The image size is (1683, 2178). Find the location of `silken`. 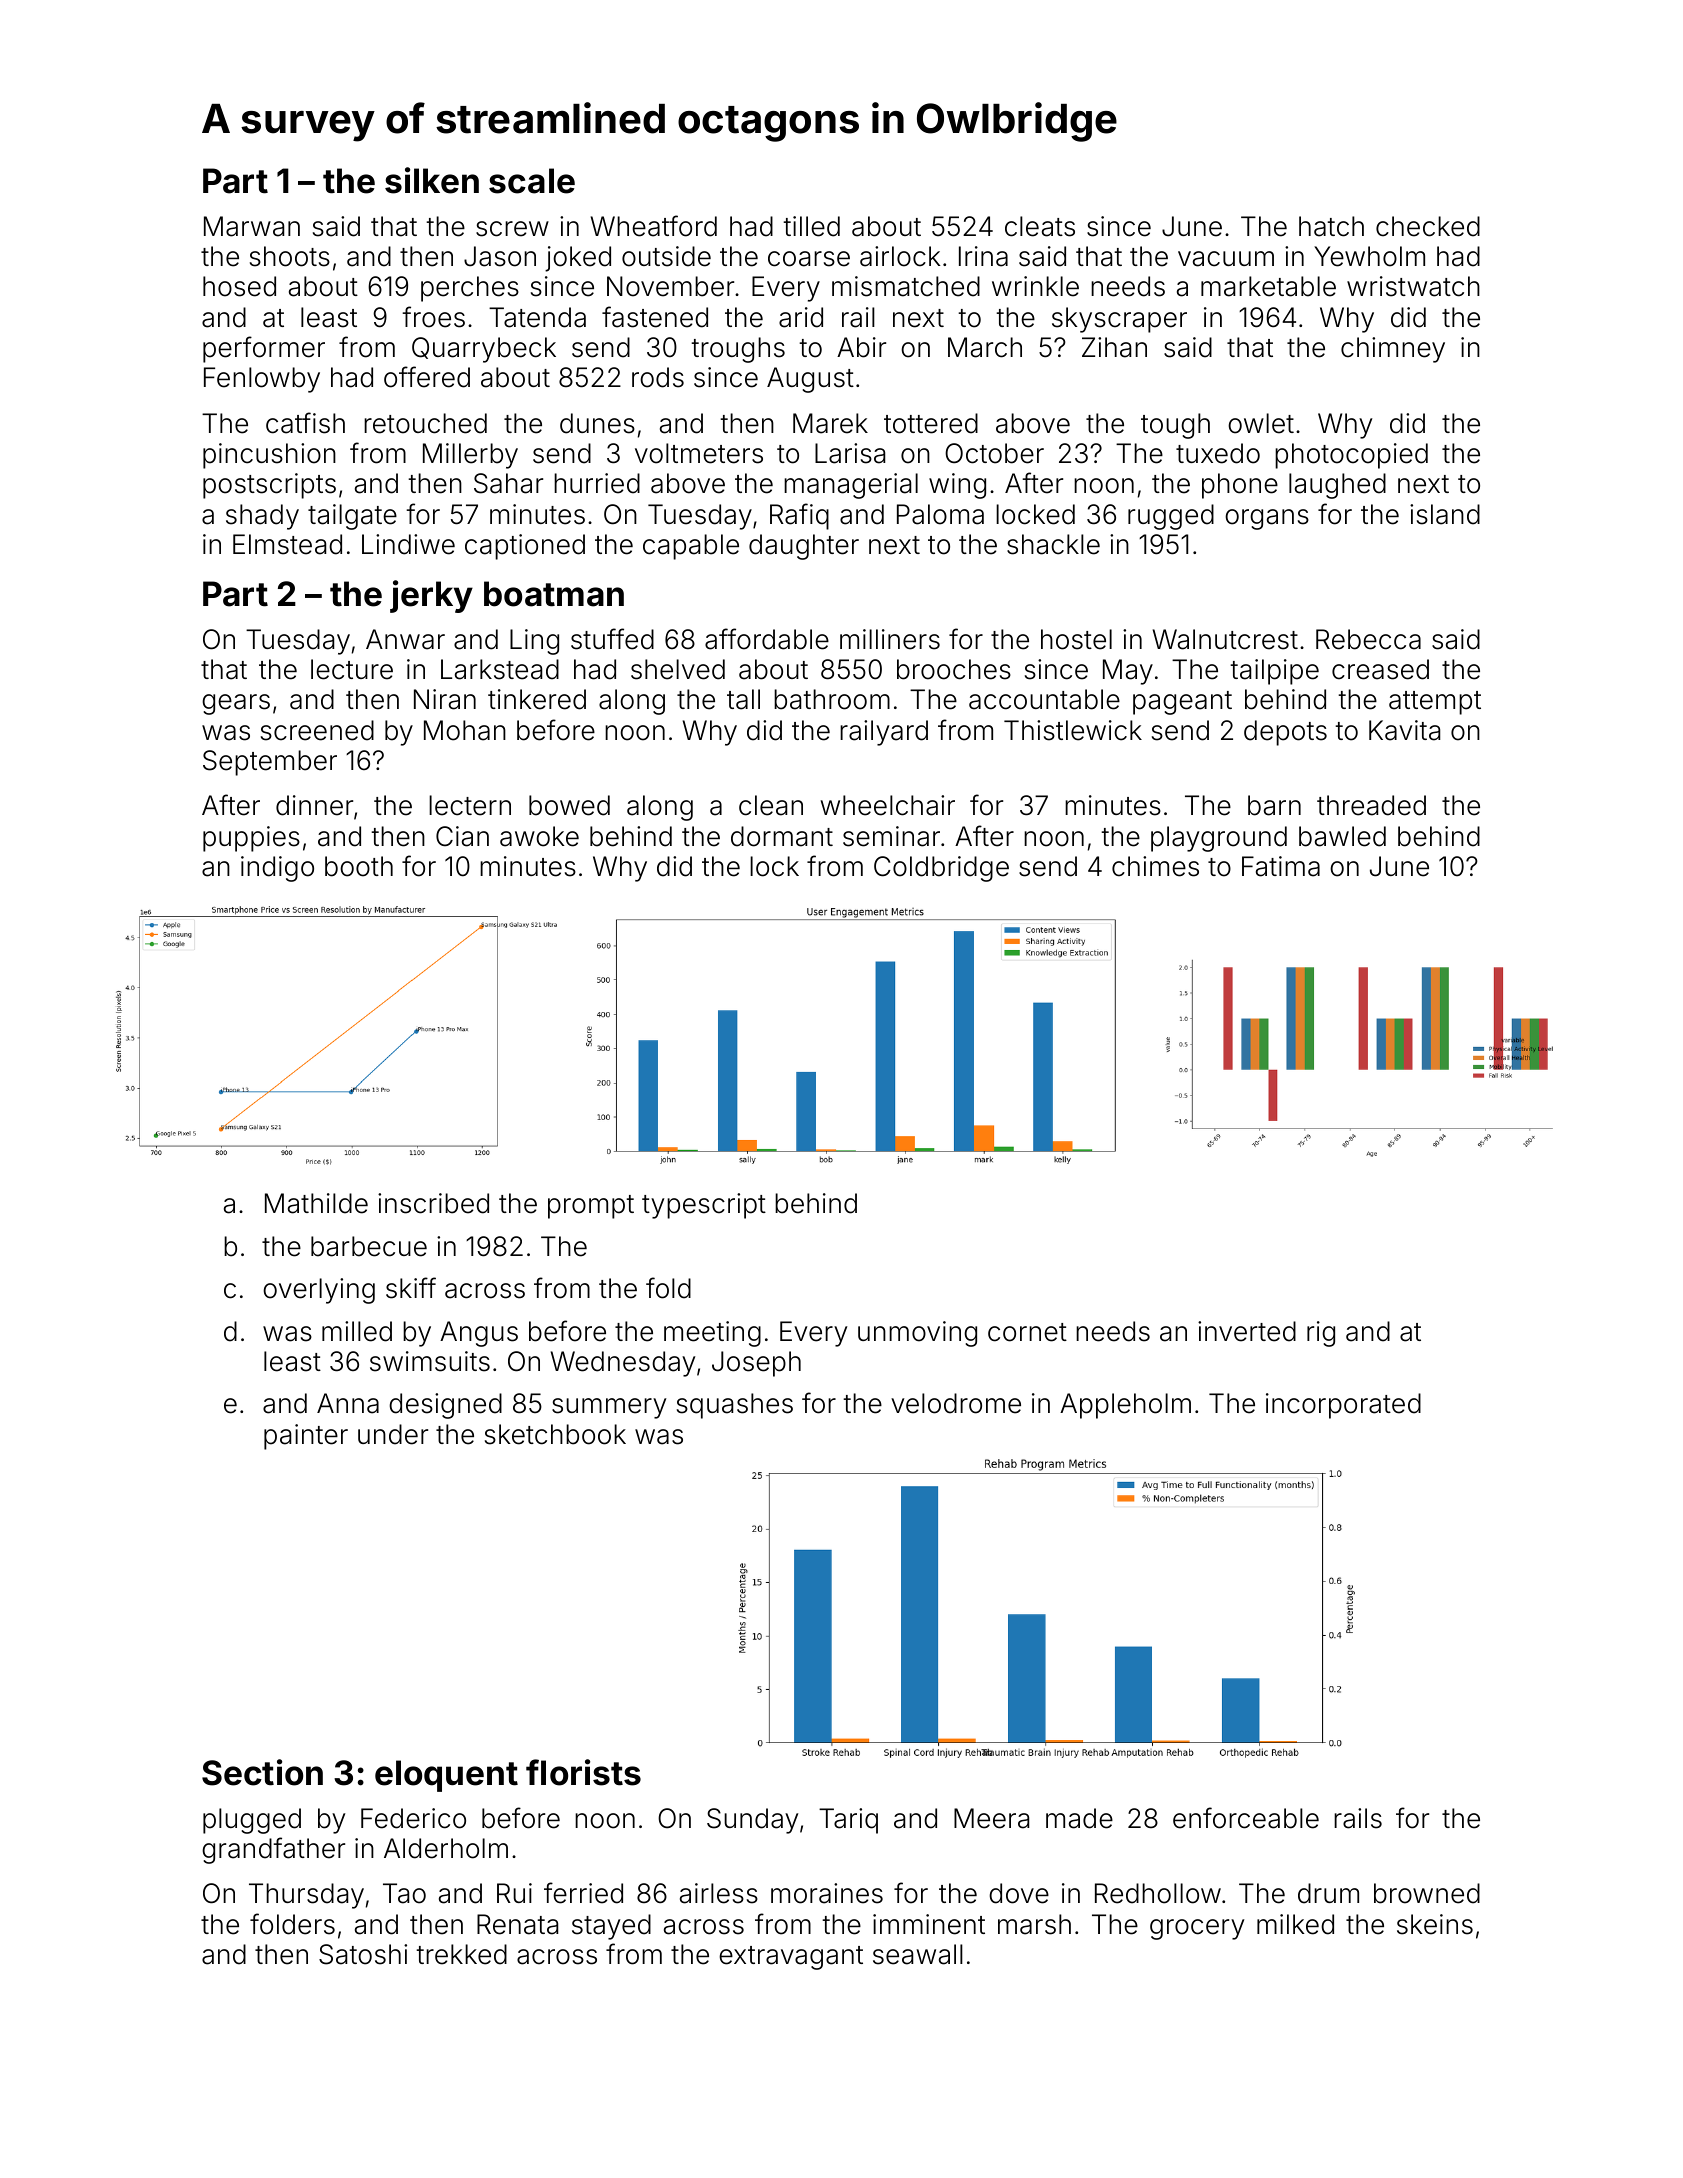

silken is located at coordinates (432, 180).
